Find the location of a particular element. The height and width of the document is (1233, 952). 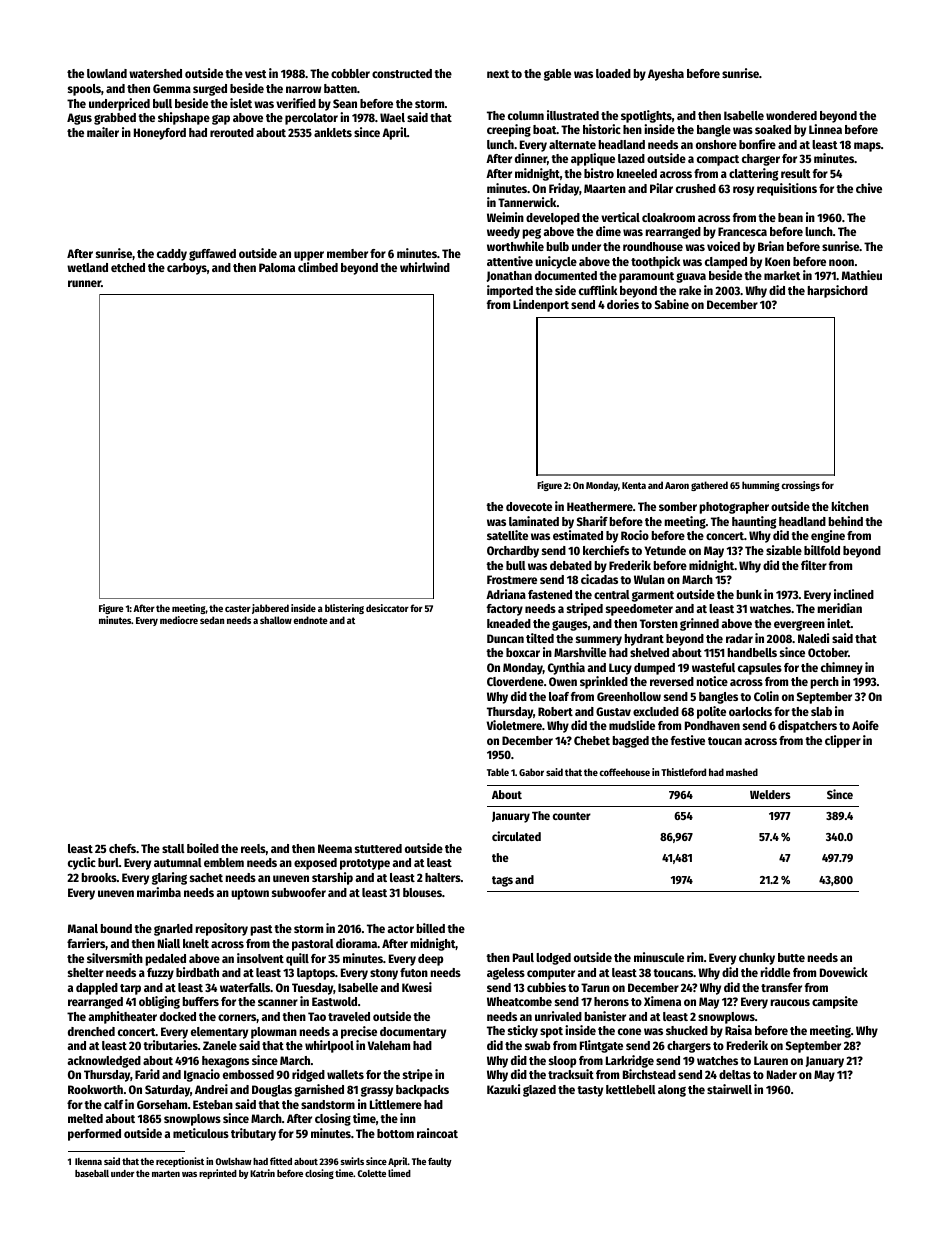

Gabor is located at coordinates (531, 772).
